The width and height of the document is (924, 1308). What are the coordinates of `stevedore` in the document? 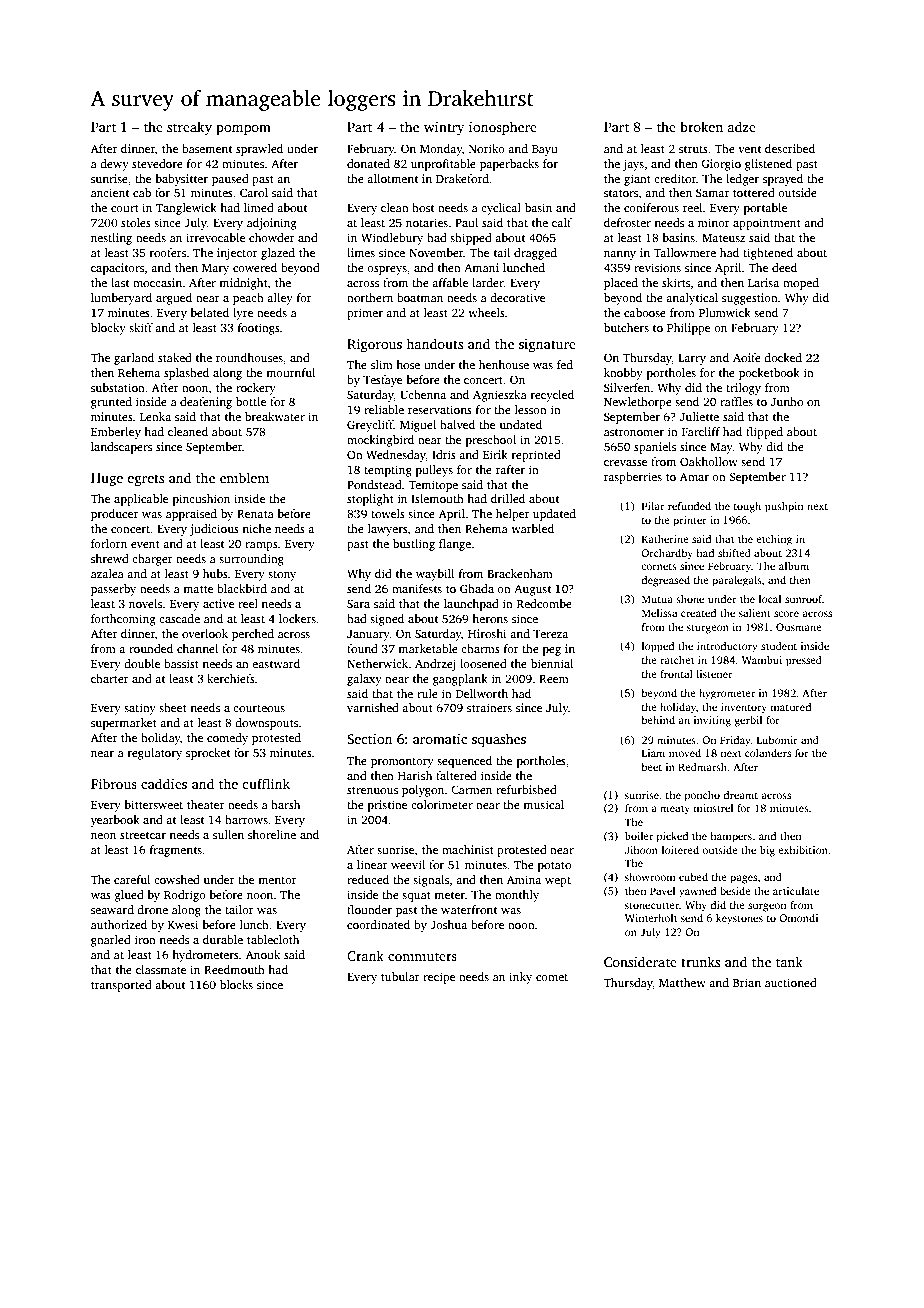 It's located at (157, 163).
